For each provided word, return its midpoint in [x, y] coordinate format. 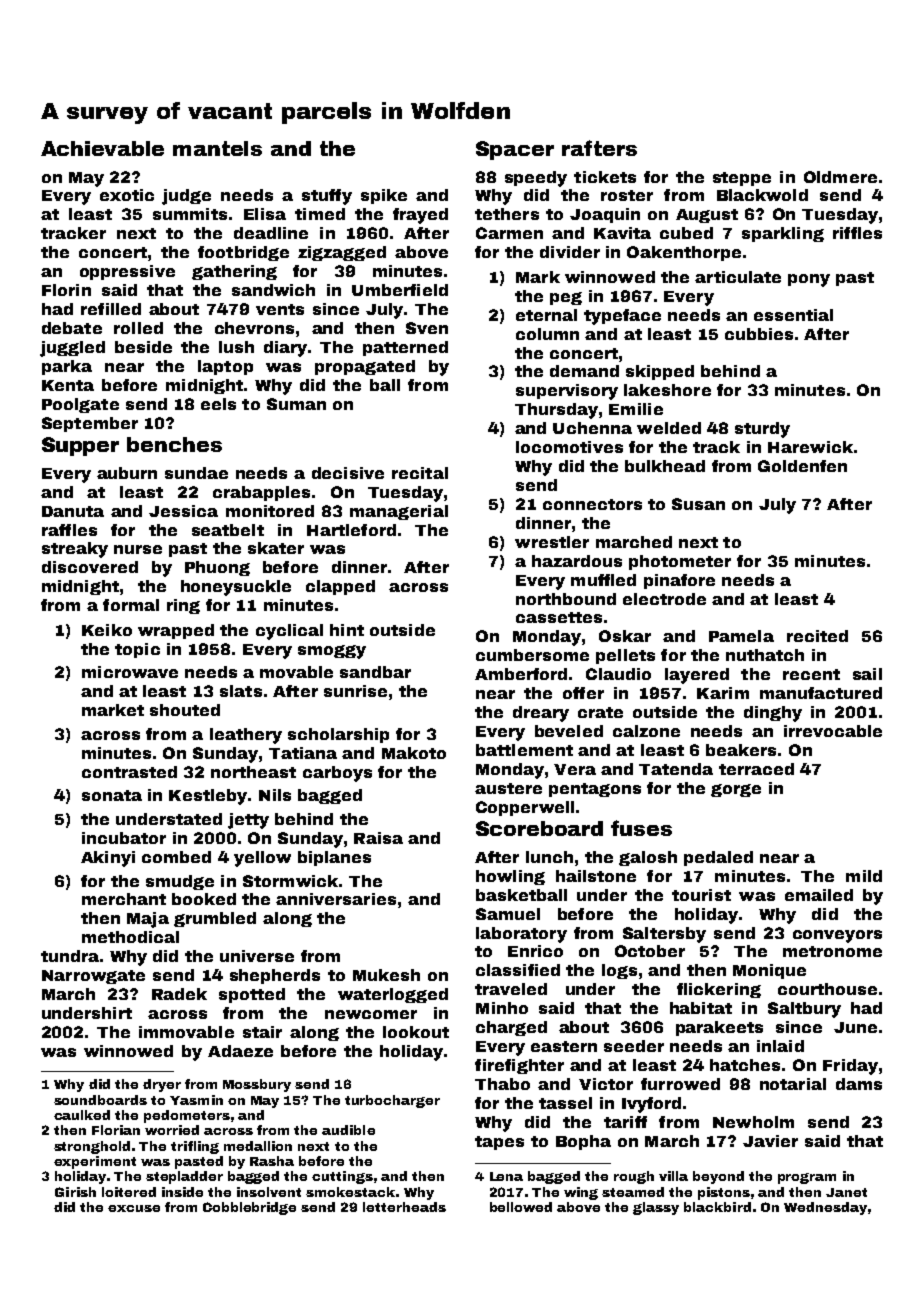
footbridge [243, 253]
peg [566, 298]
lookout [416, 1032]
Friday [850, 1067]
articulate [738, 277]
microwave [130, 672]
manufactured [821, 693]
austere [508, 788]
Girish [75, 1192]
